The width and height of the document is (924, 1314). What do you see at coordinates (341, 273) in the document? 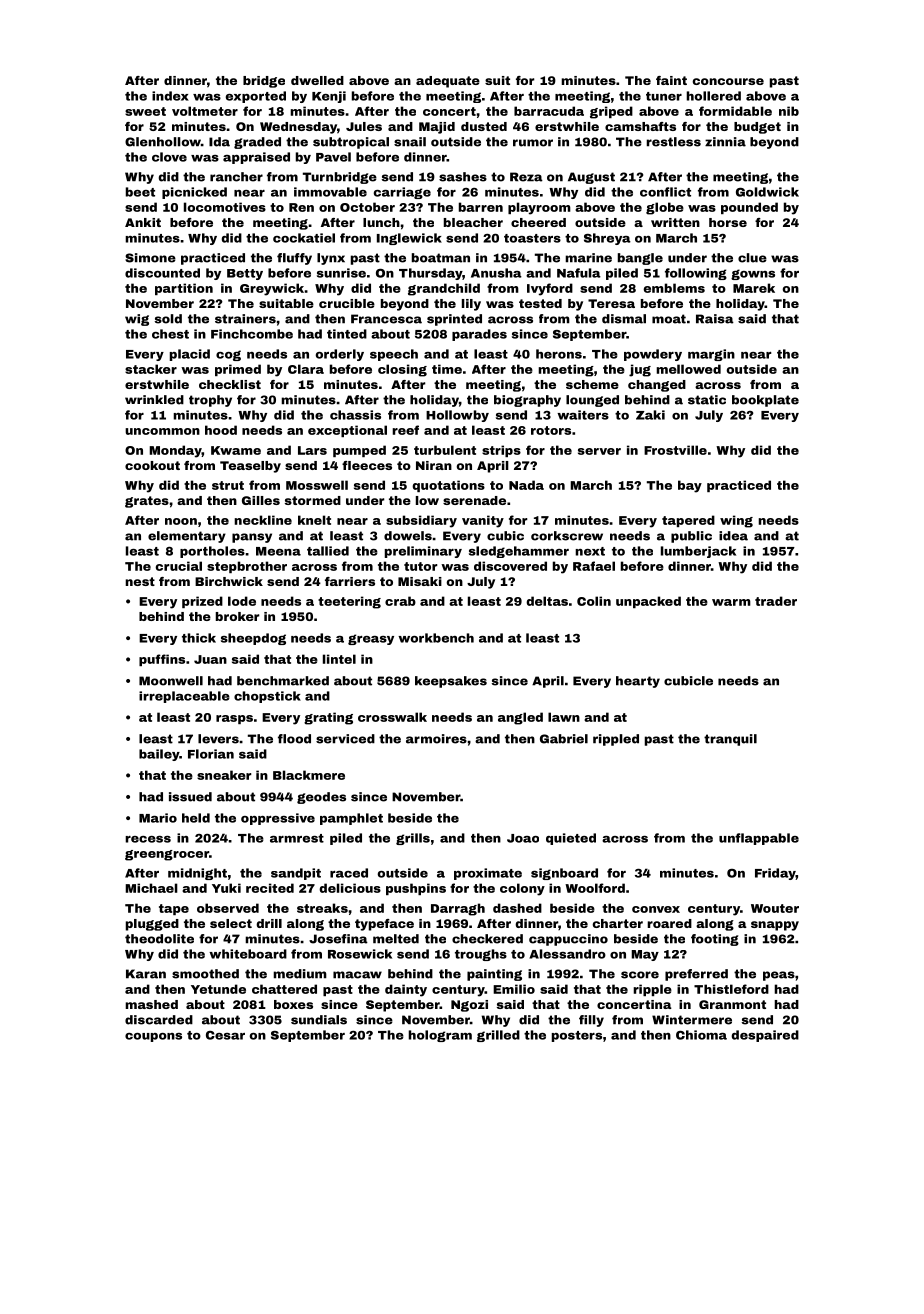
I see `sunrise` at bounding box center [341, 273].
